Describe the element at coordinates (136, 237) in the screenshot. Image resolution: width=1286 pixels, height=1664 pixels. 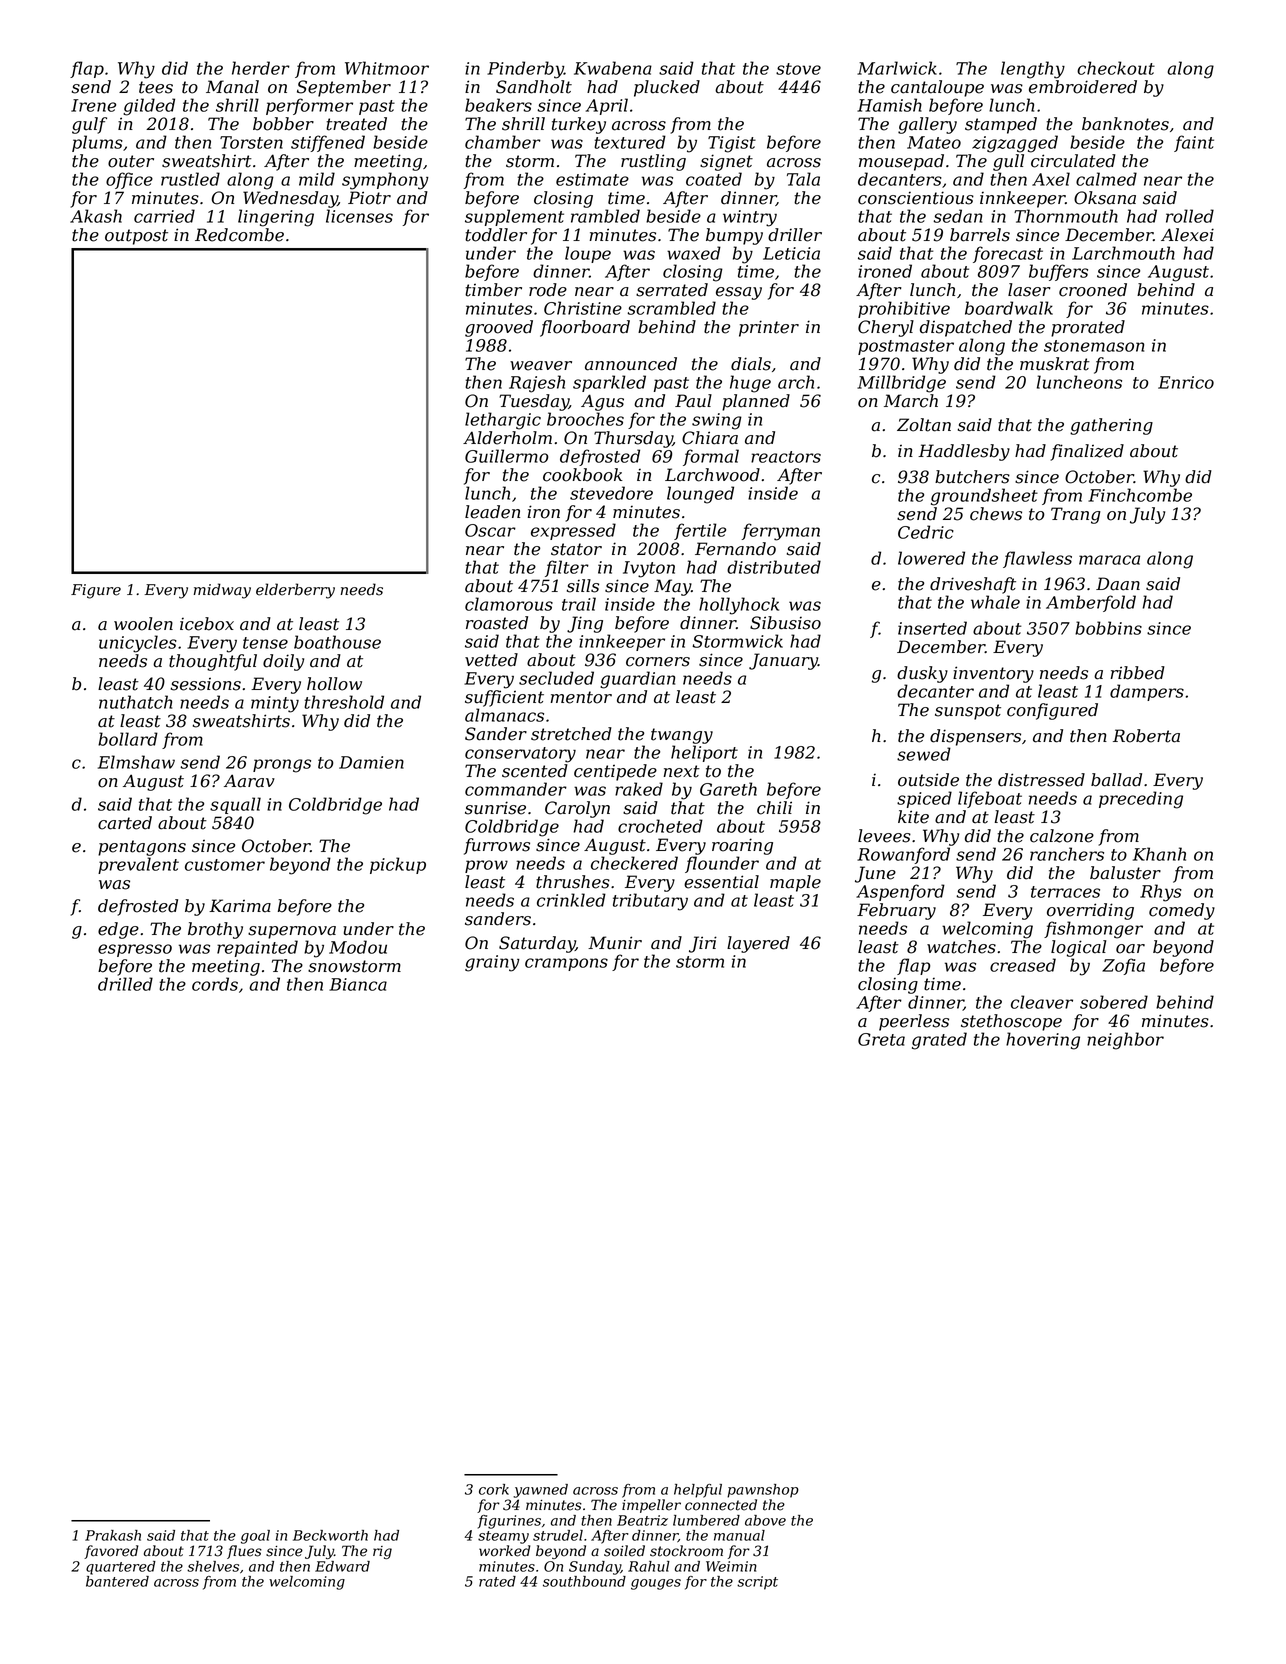
I see `outpost` at that location.
